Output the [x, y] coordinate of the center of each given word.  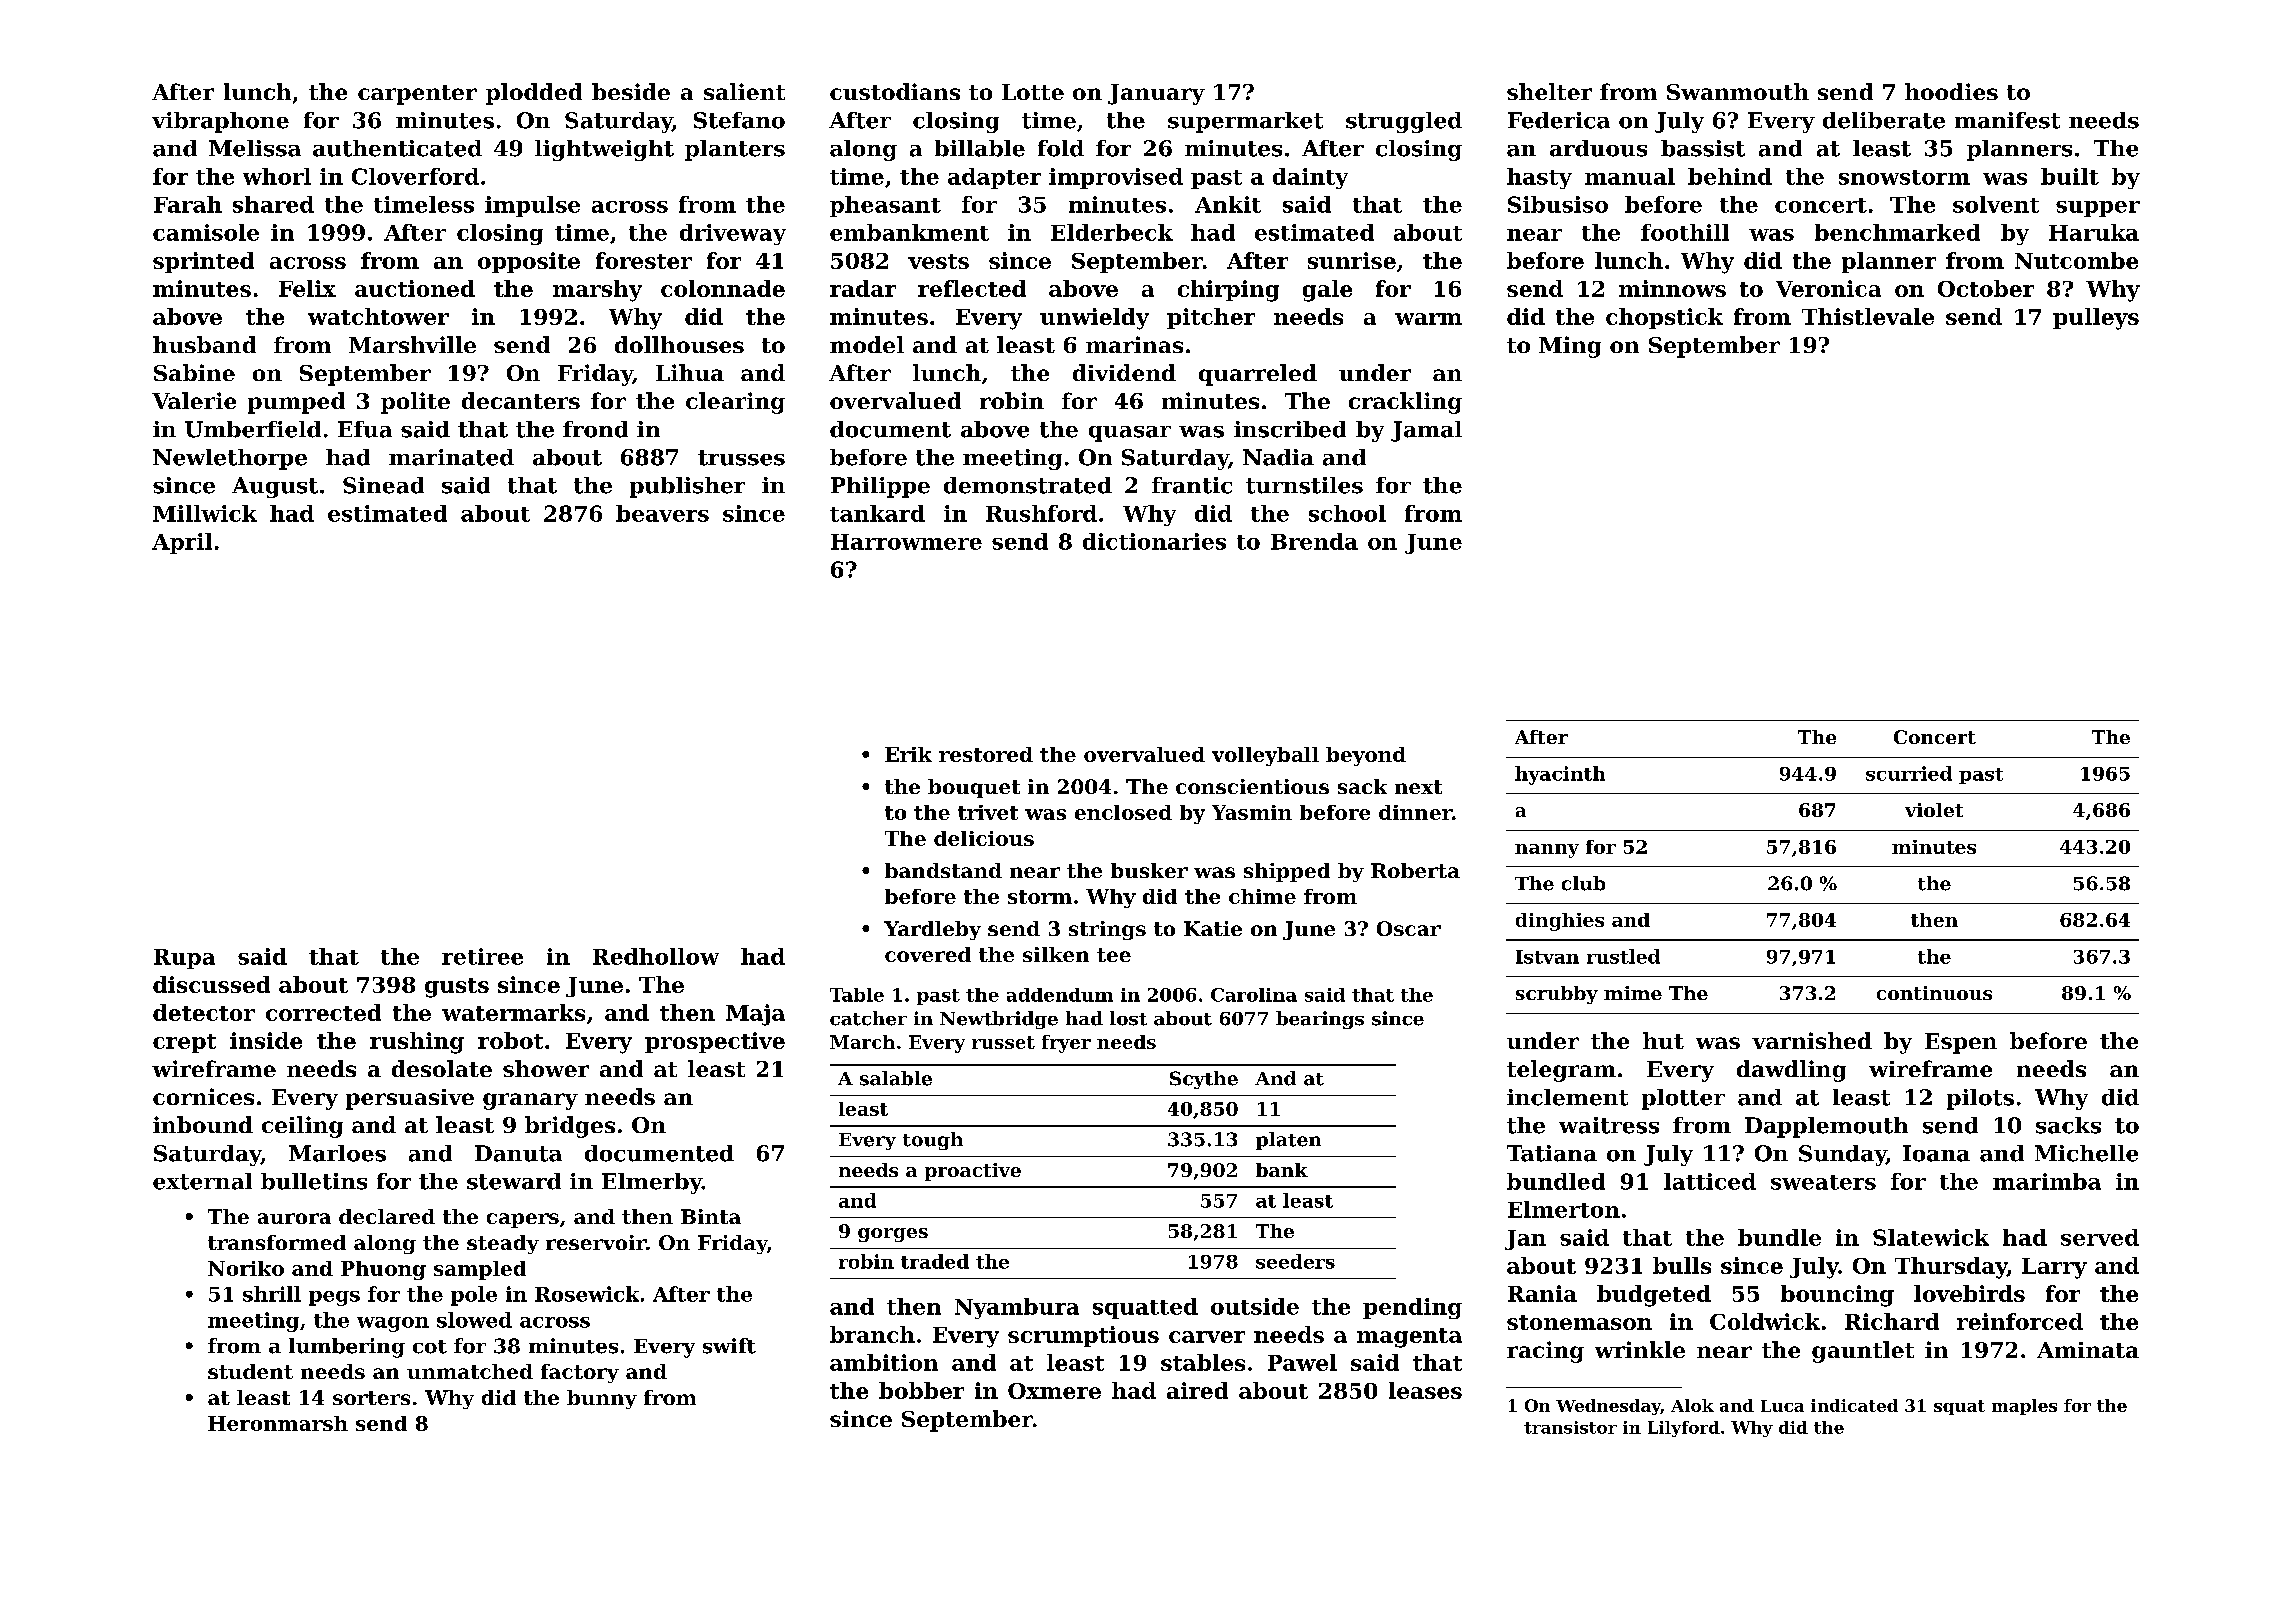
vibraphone [220, 122]
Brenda [1314, 541]
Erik [908, 754]
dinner [1415, 812]
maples [2024, 1407]
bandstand [943, 870]
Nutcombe [2076, 260]
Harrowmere [906, 542]
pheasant [885, 206]
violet [1934, 810]
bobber [921, 1390]
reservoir [596, 1242]
